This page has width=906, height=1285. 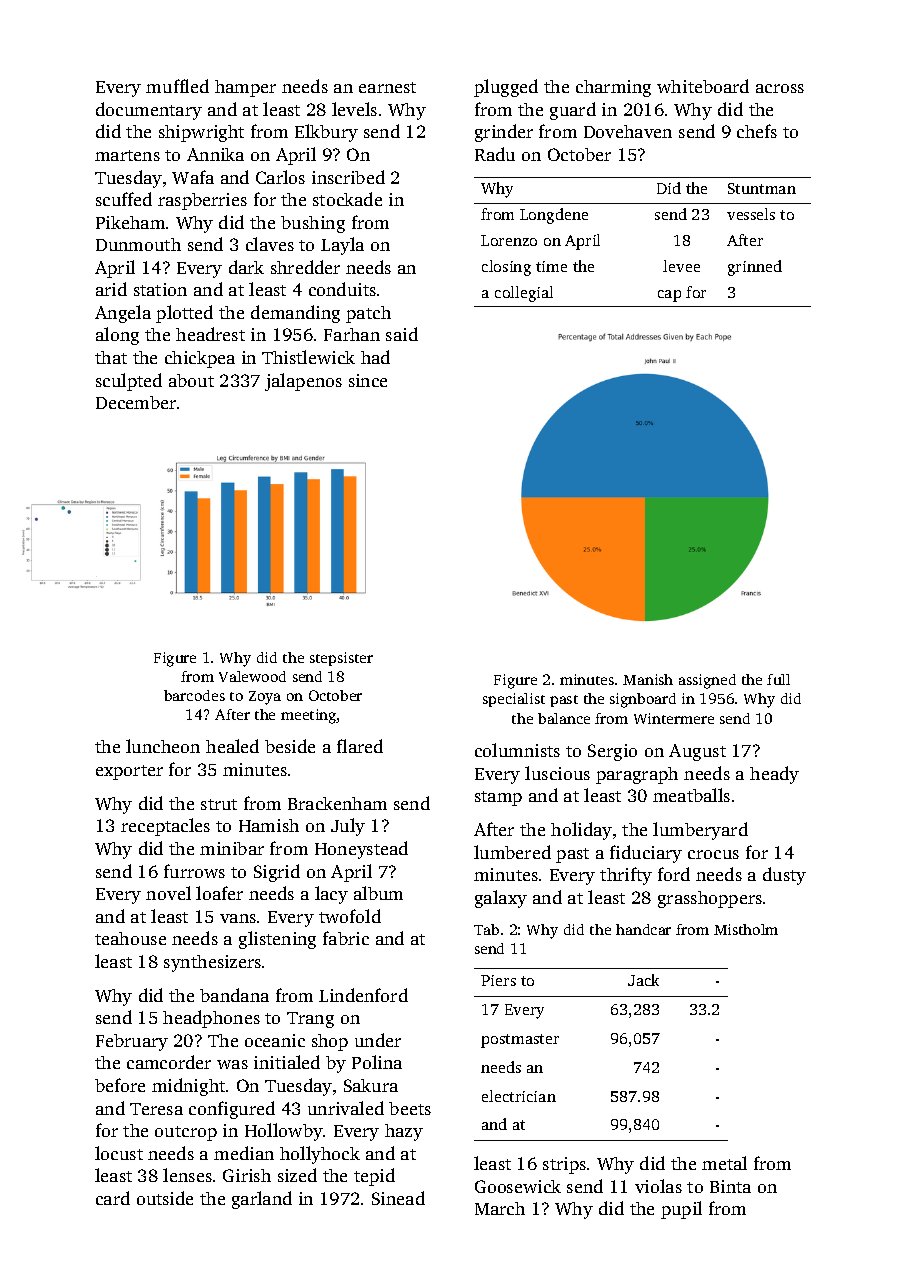 What do you see at coordinates (643, 700) in the page?
I see `signboard` at bounding box center [643, 700].
